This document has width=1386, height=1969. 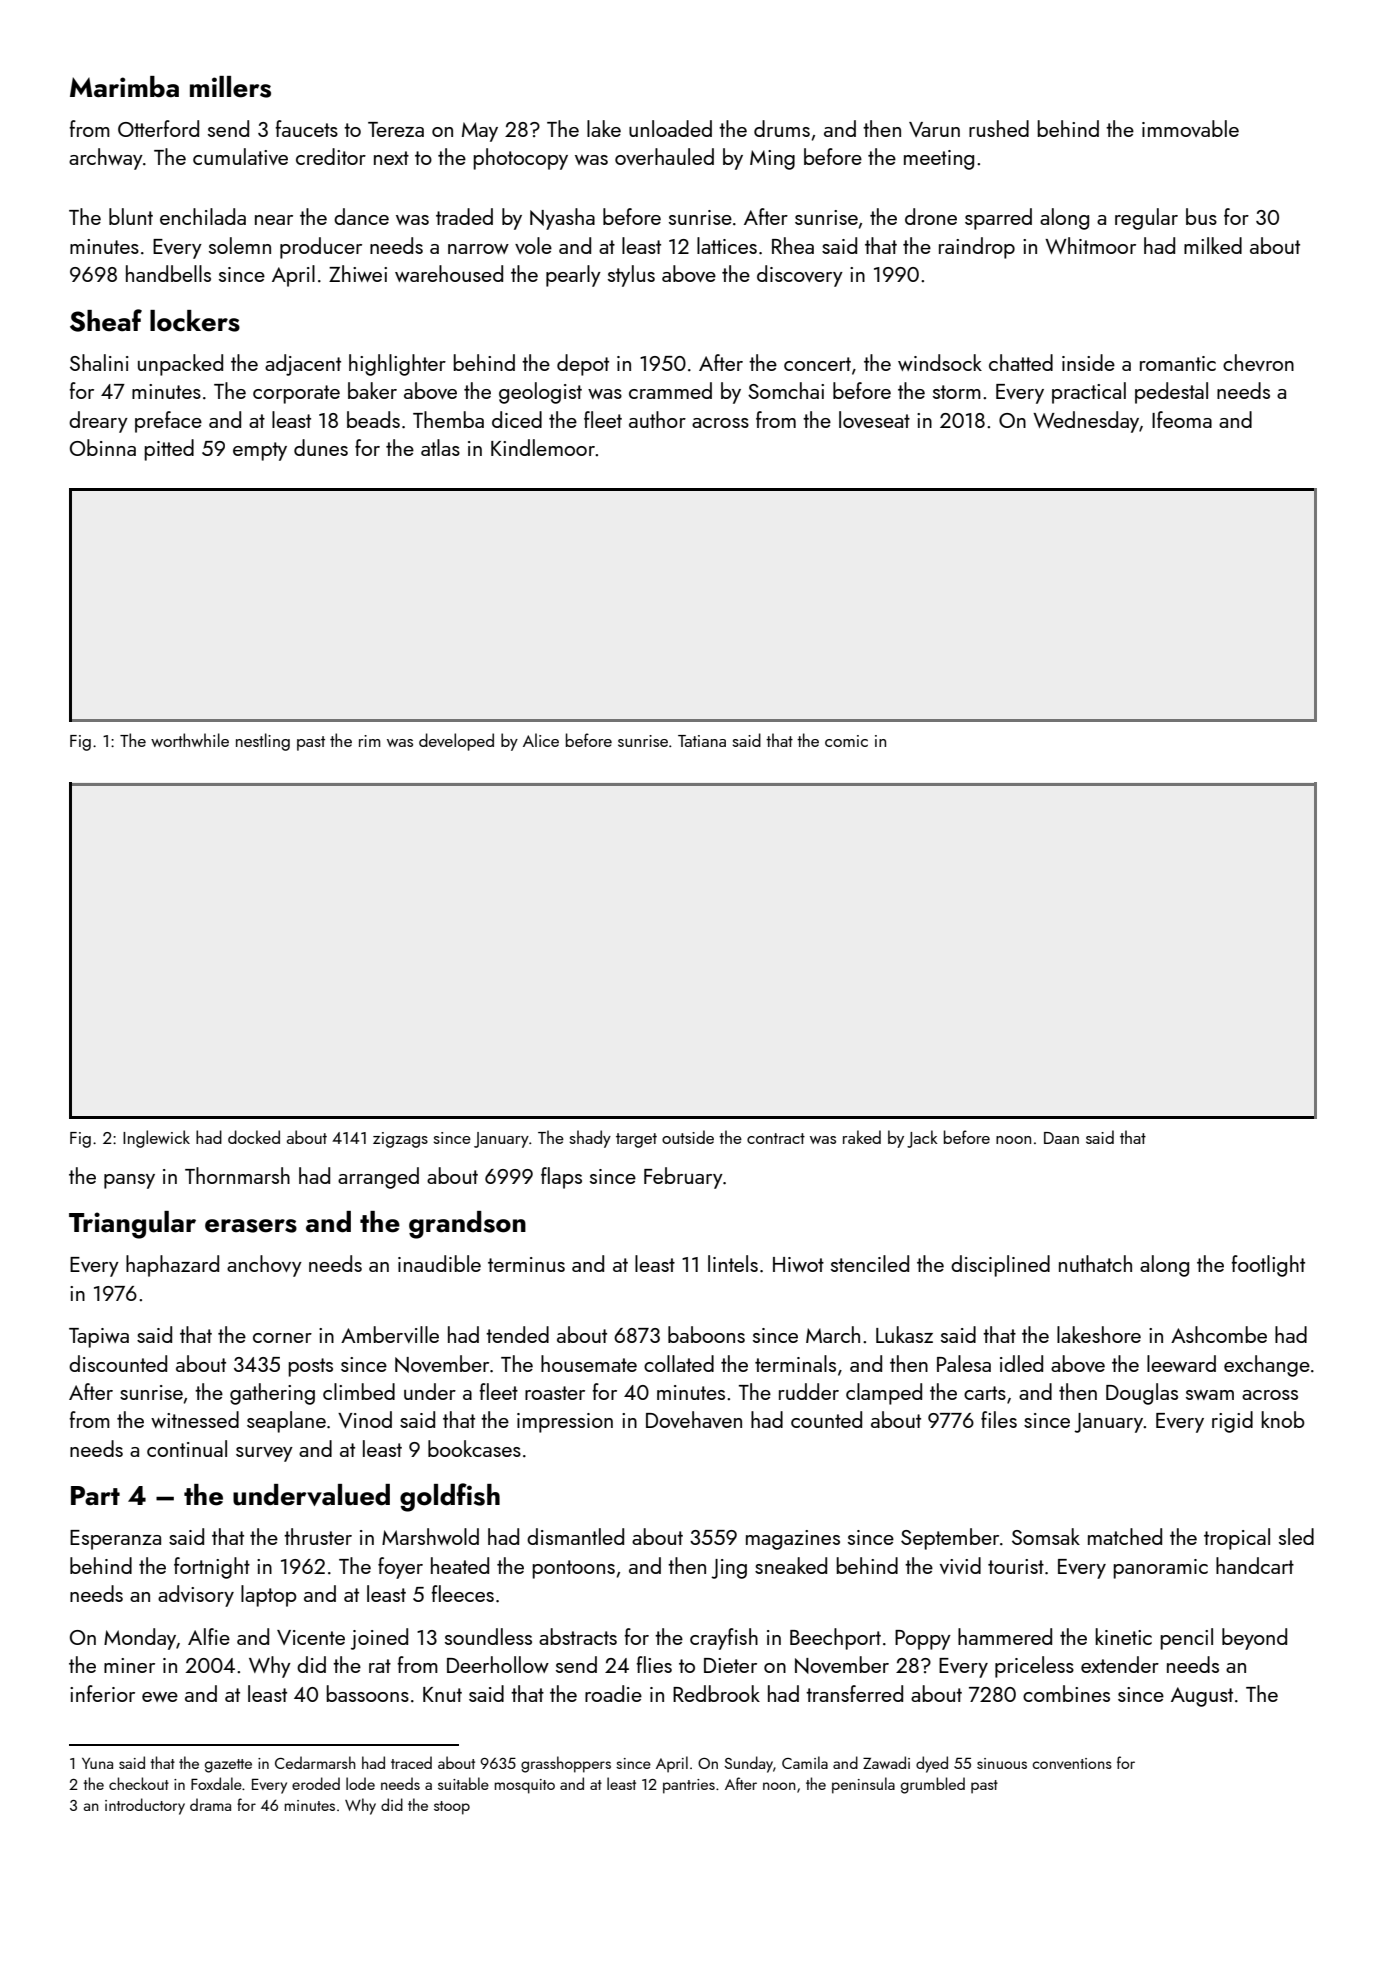 I want to click on Daan, so click(x=1061, y=1138).
